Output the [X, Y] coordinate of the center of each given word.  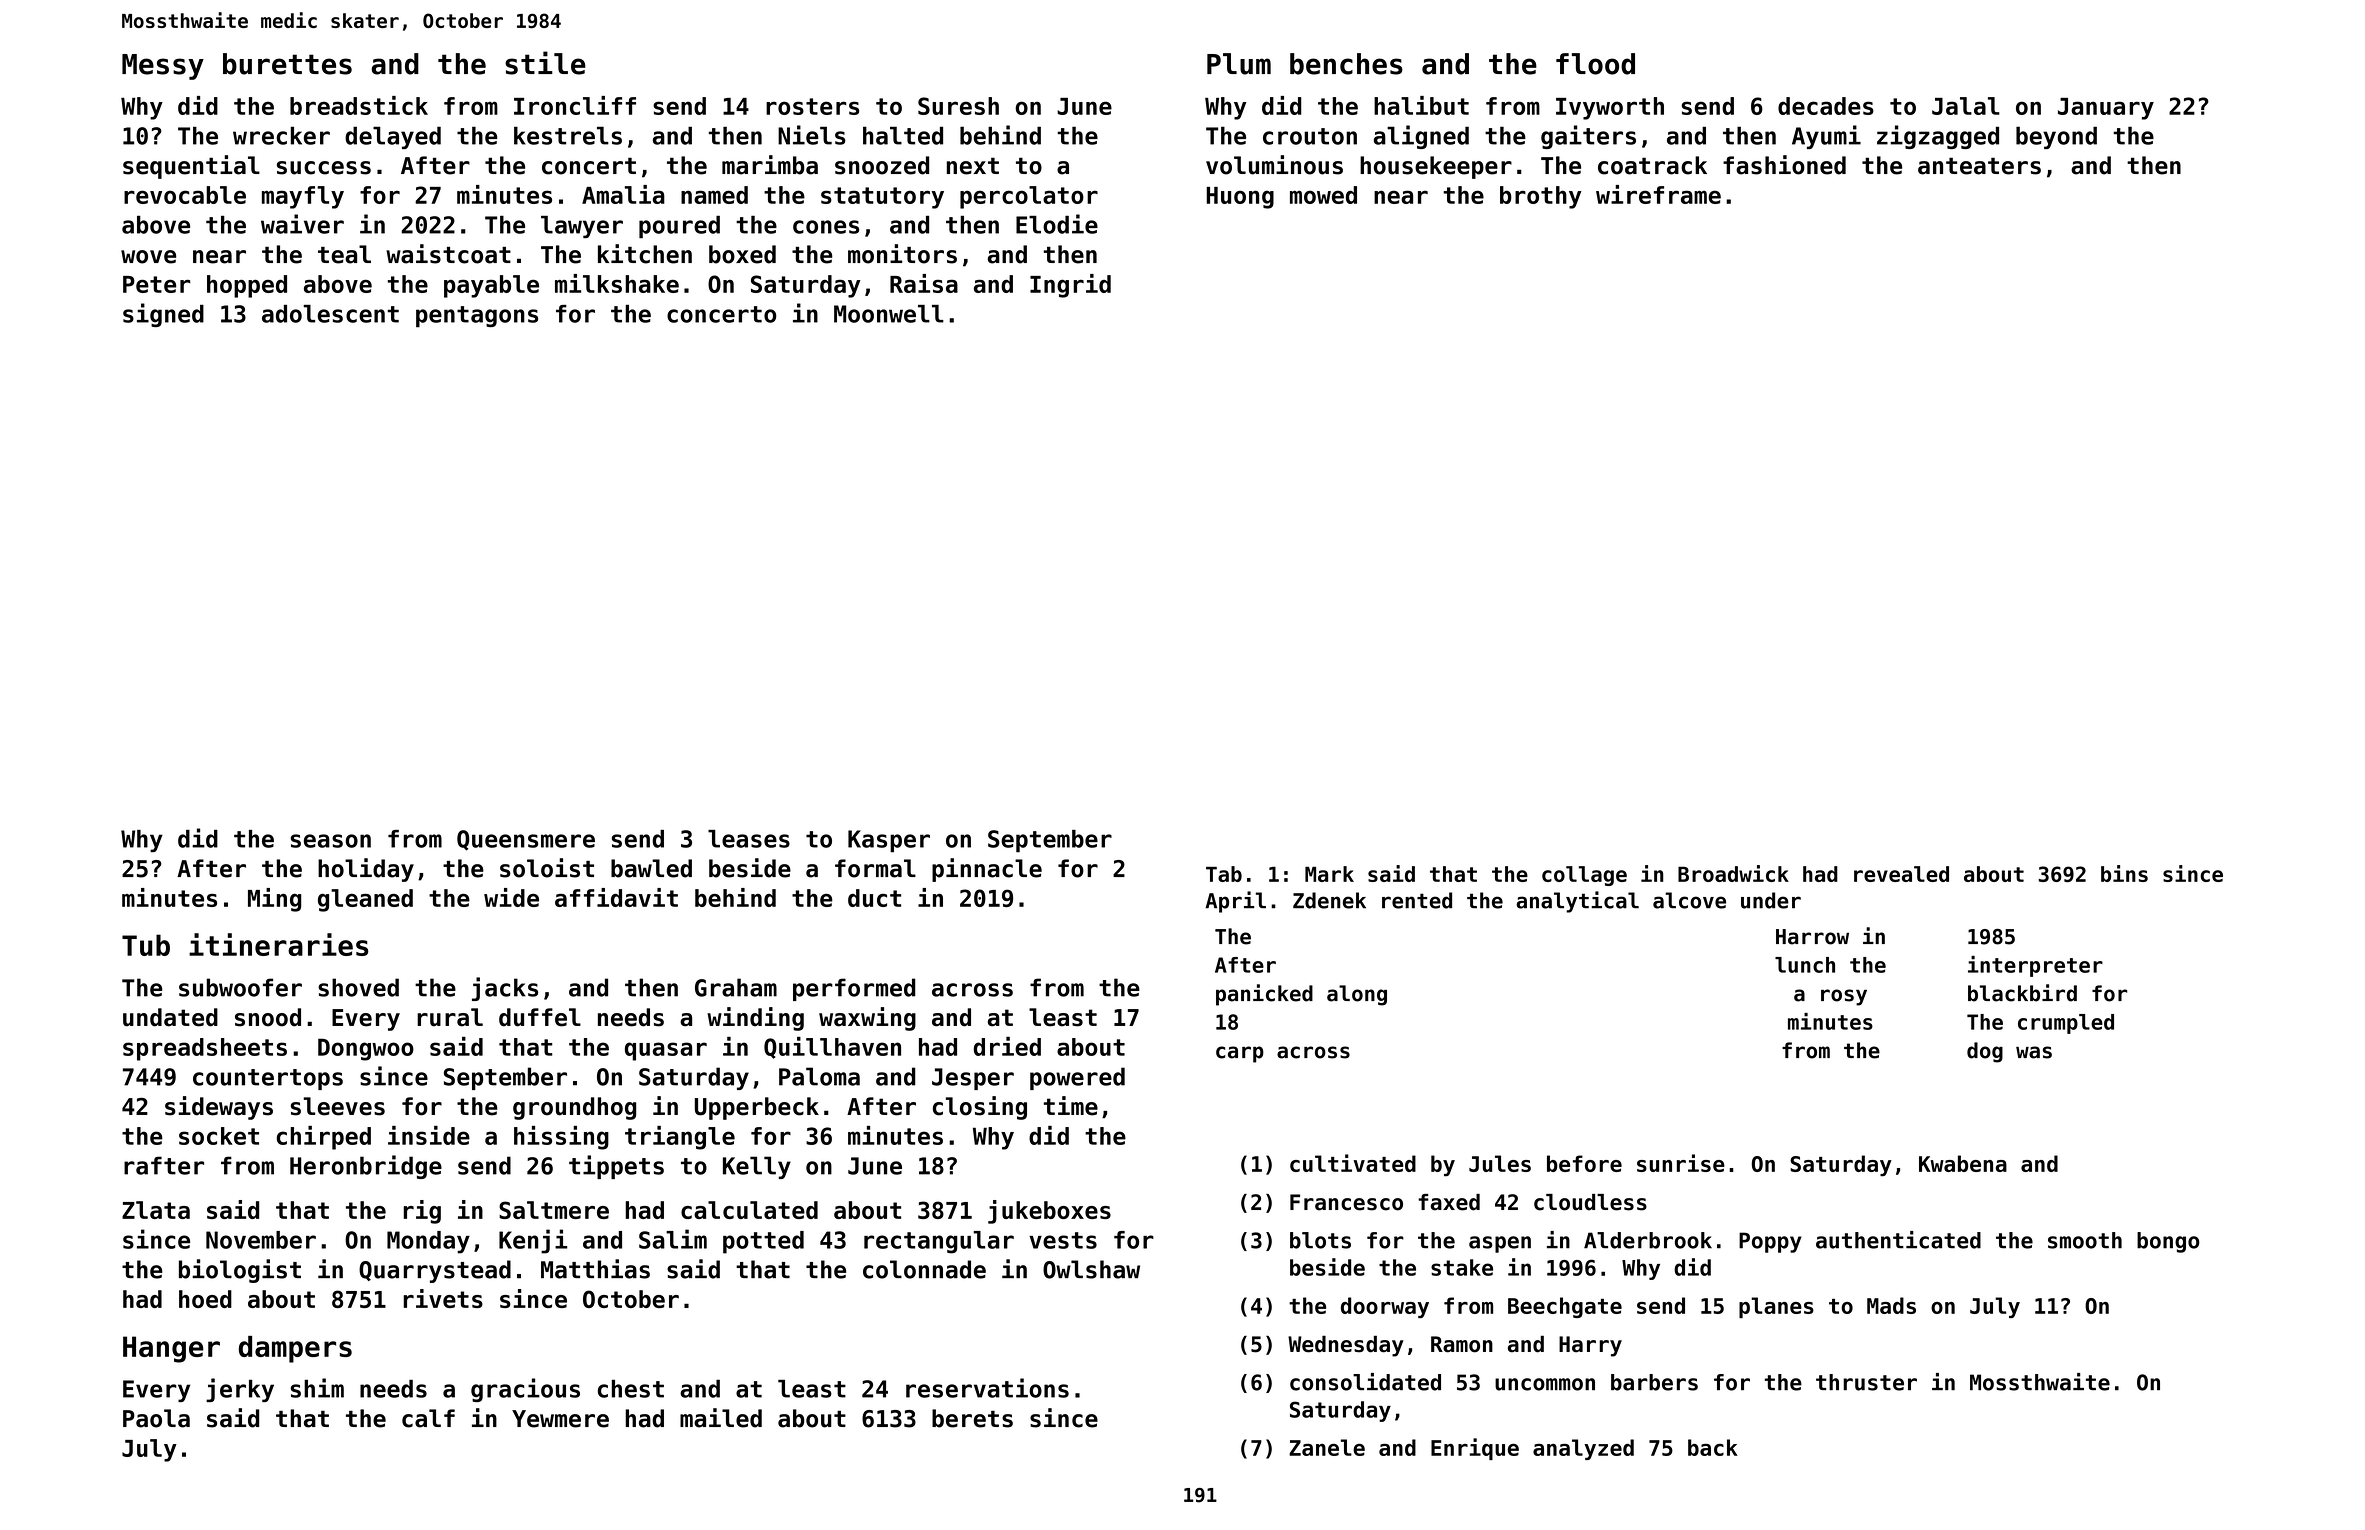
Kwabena [1963, 1163]
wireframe [1658, 194]
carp [1240, 1054]
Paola [156, 1418]
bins [2124, 873]
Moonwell [889, 314]
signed [163, 315]
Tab [1224, 874]
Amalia [623, 194]
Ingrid [1070, 286]
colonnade [924, 1269]
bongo [2168, 1242]
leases [749, 839]
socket [219, 1136]
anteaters [1979, 166]
